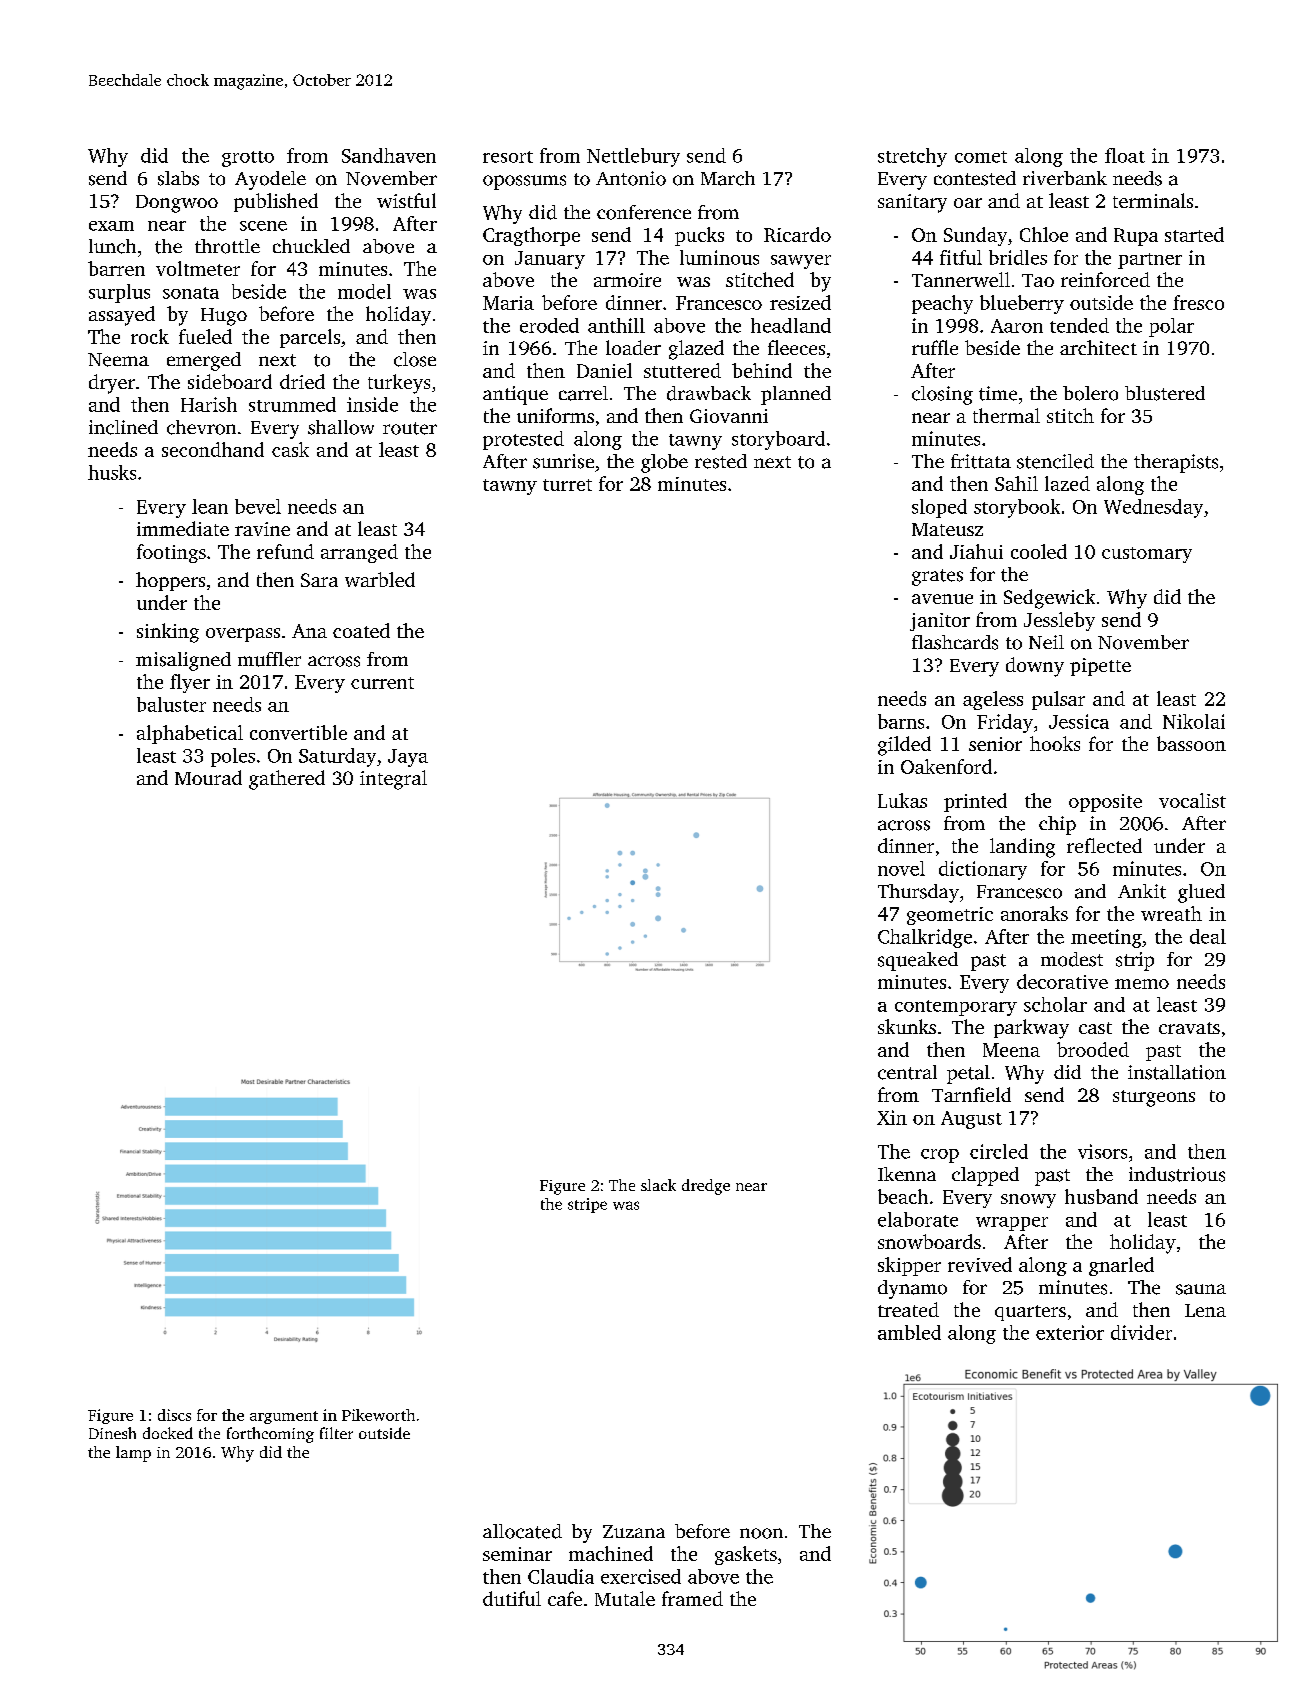  Describe the element at coordinates (512, 1598) in the screenshot. I see `dutiful` at that location.
